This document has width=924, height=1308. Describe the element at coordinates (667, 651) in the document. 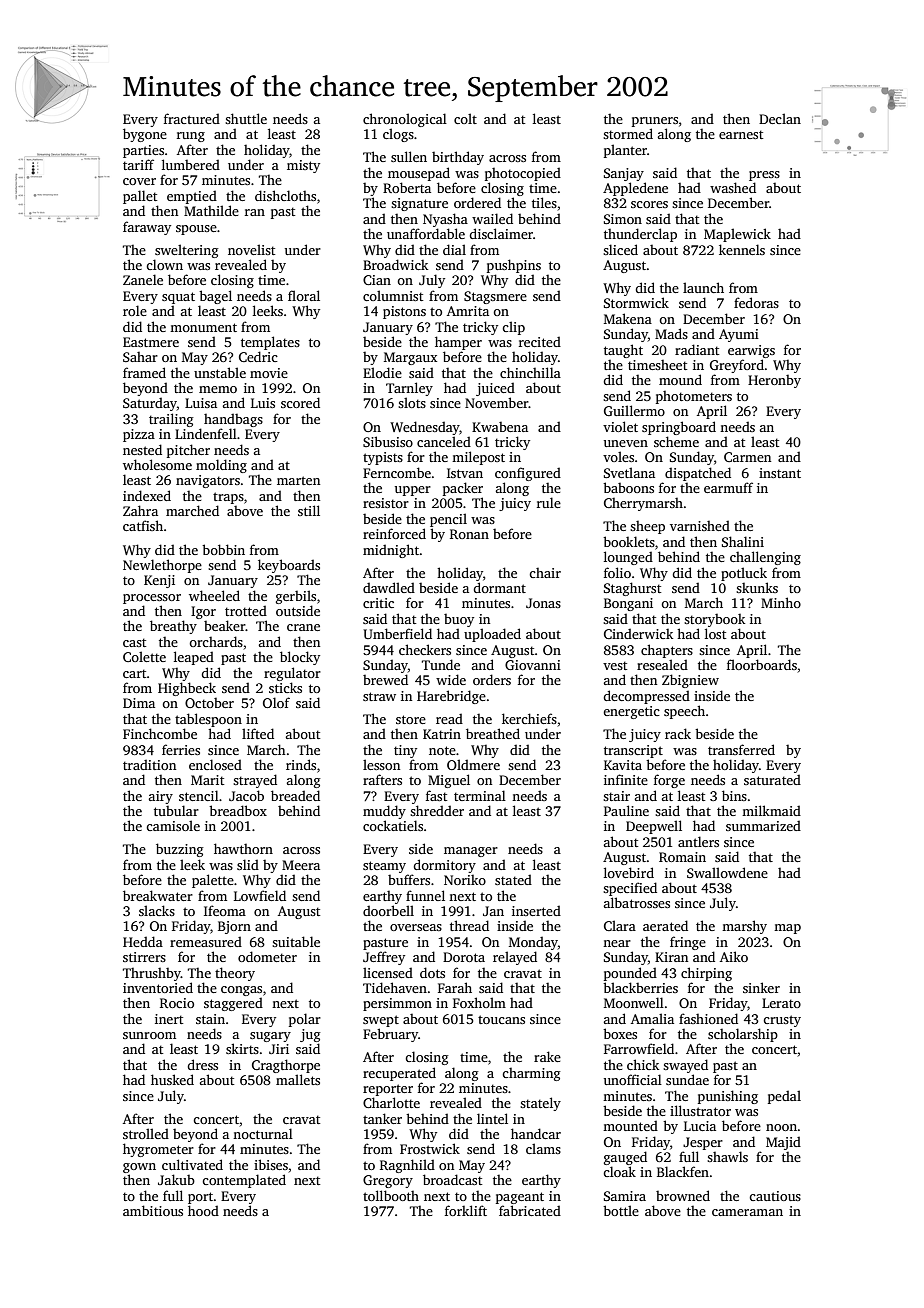

I see `chapters` at that location.
